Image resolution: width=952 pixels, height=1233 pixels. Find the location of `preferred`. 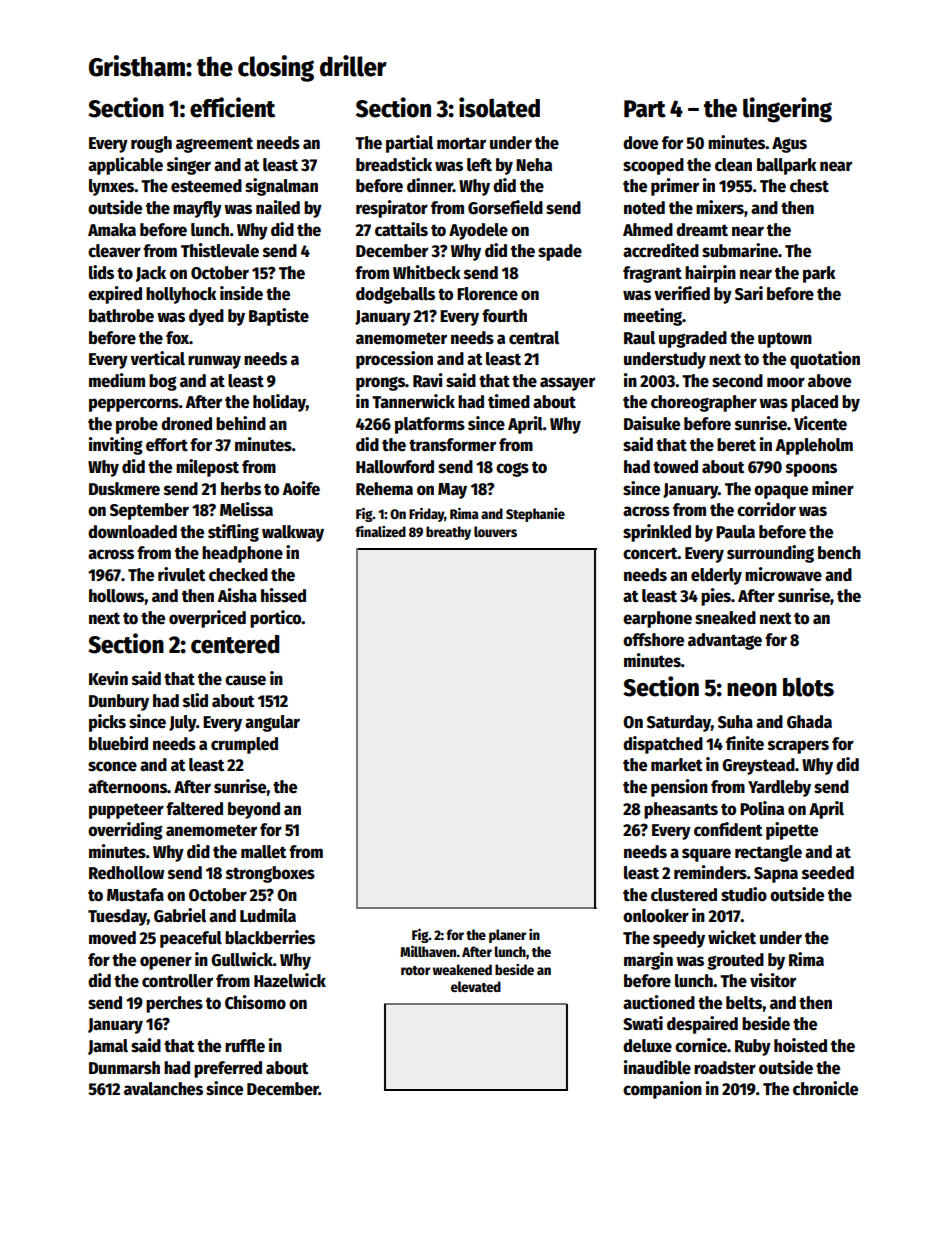

preferred is located at coordinates (228, 1069).
